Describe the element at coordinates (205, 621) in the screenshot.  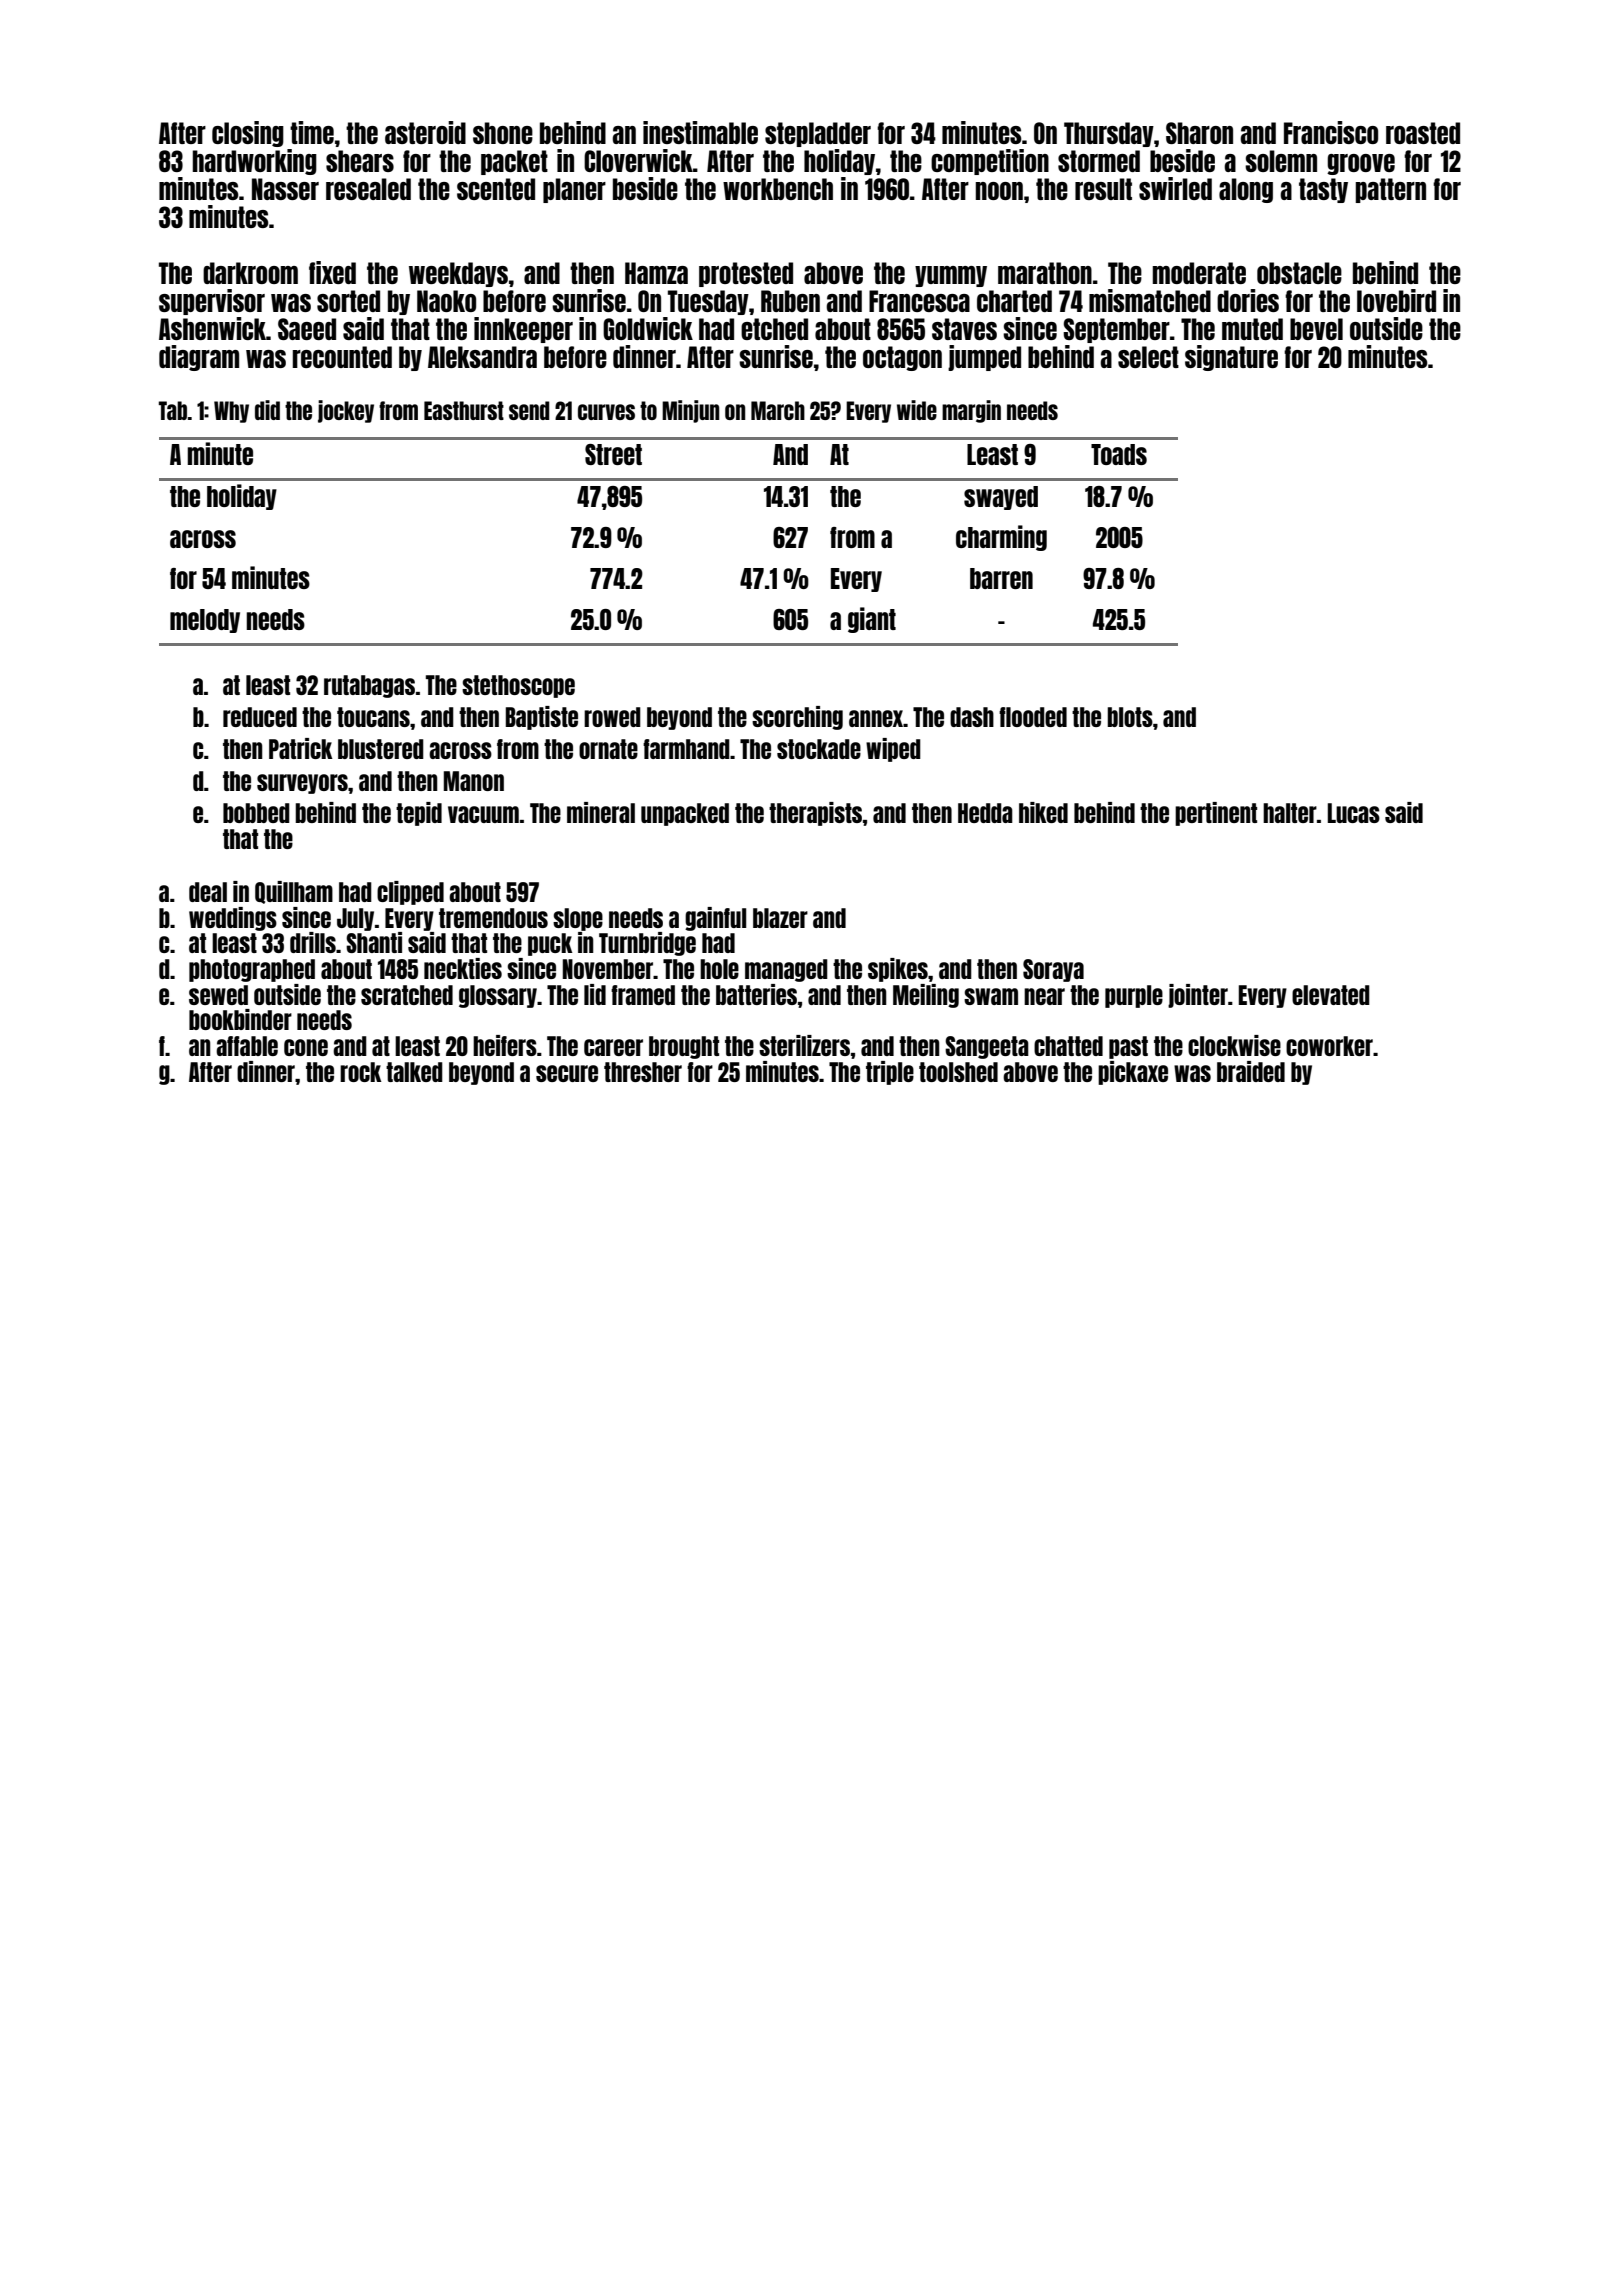
I see `melody` at that location.
